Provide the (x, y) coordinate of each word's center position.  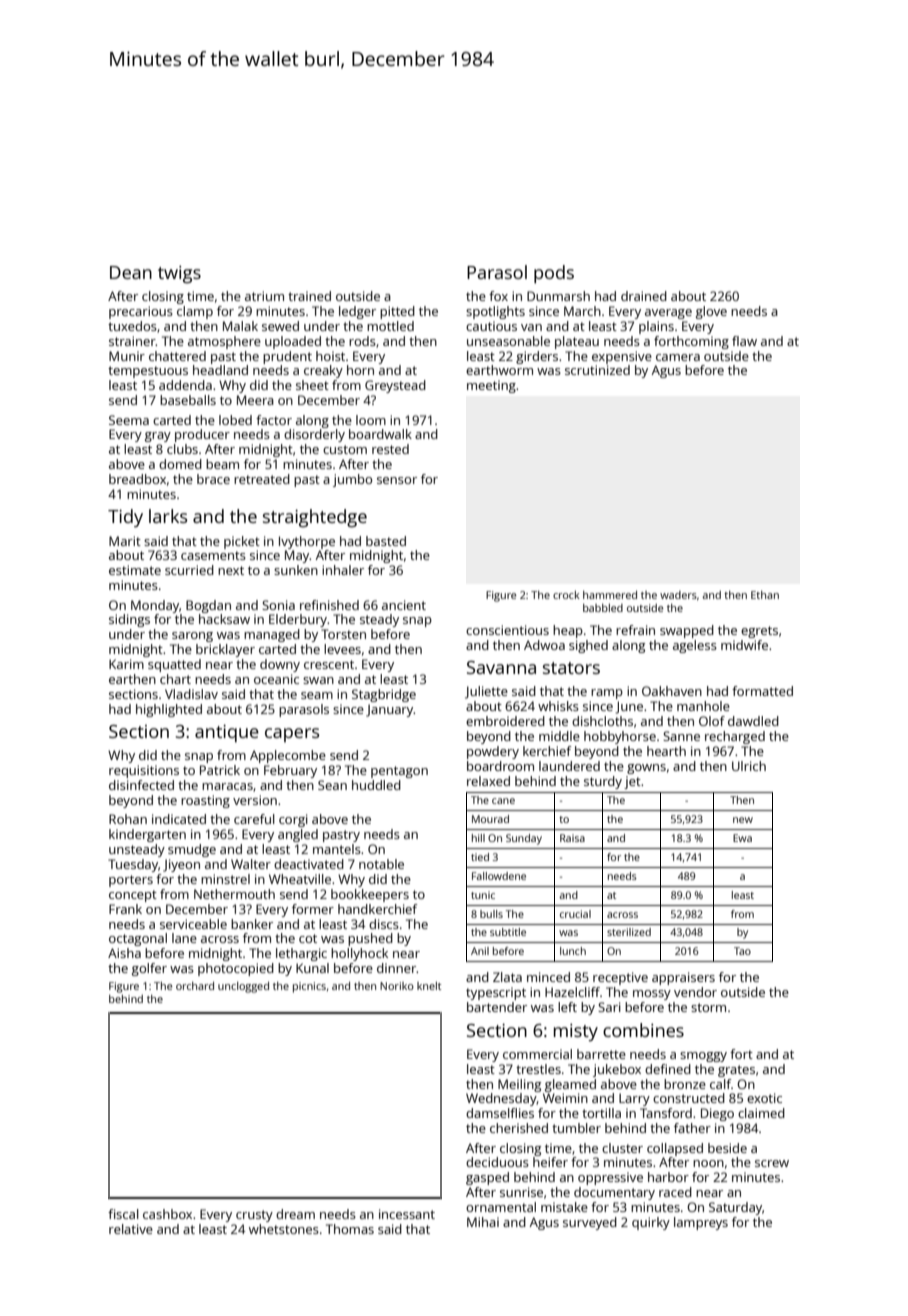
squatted (174, 665)
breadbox (137, 479)
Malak (240, 326)
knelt (429, 986)
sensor (397, 480)
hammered (610, 595)
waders (678, 595)
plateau (577, 342)
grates (736, 1071)
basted (386, 541)
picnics (309, 987)
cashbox (167, 1214)
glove (711, 312)
